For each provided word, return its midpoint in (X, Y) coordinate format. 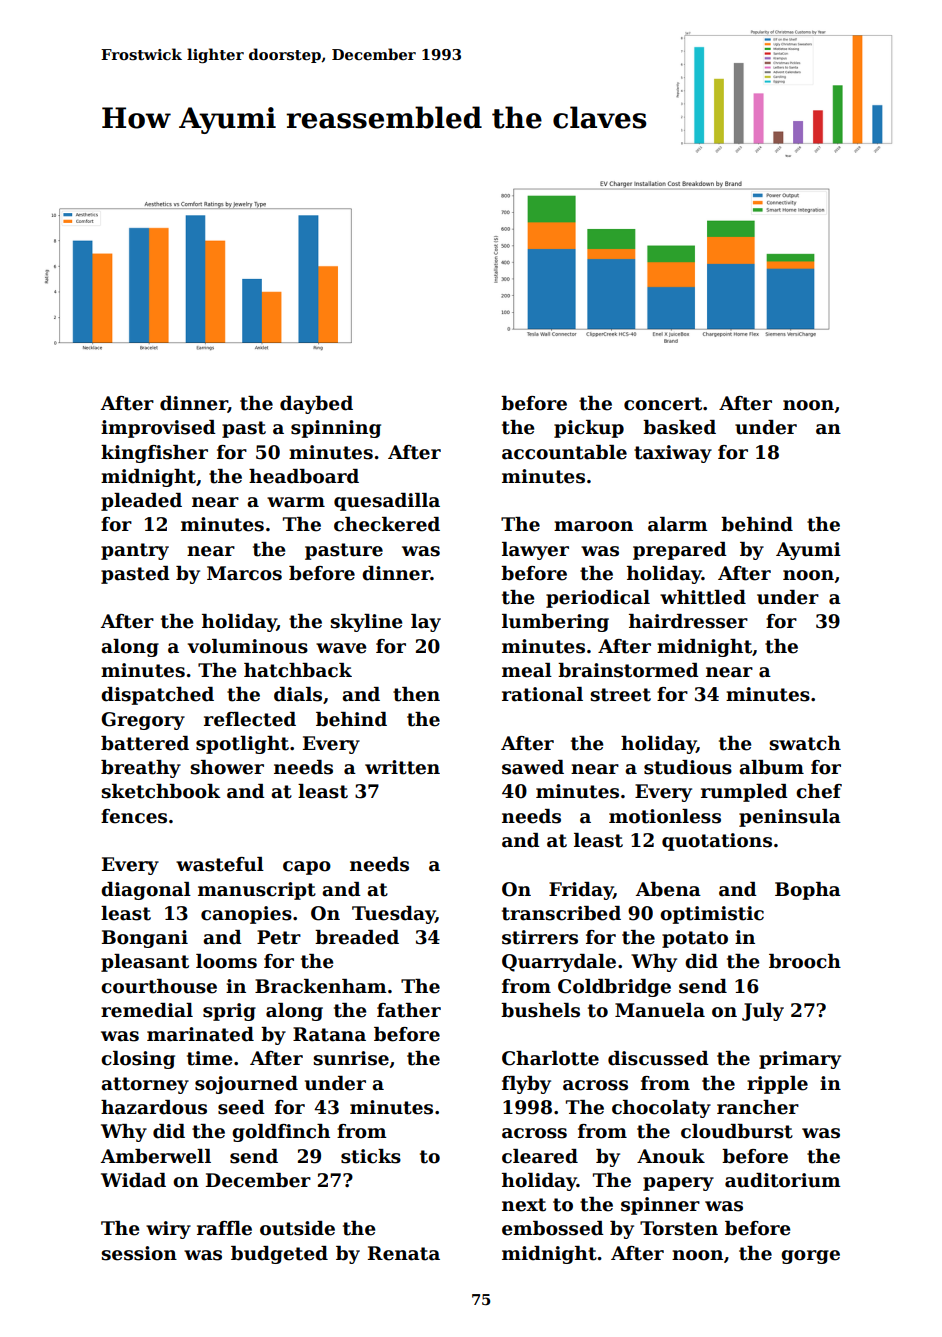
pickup (589, 429)
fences (134, 816)
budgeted (279, 1255)
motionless (665, 816)
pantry (135, 551)
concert (663, 404)
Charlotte (550, 1058)
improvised (158, 429)
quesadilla (387, 502)
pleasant (145, 963)
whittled (703, 597)
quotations (717, 842)
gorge (810, 1257)
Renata (404, 1253)
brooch (805, 961)
